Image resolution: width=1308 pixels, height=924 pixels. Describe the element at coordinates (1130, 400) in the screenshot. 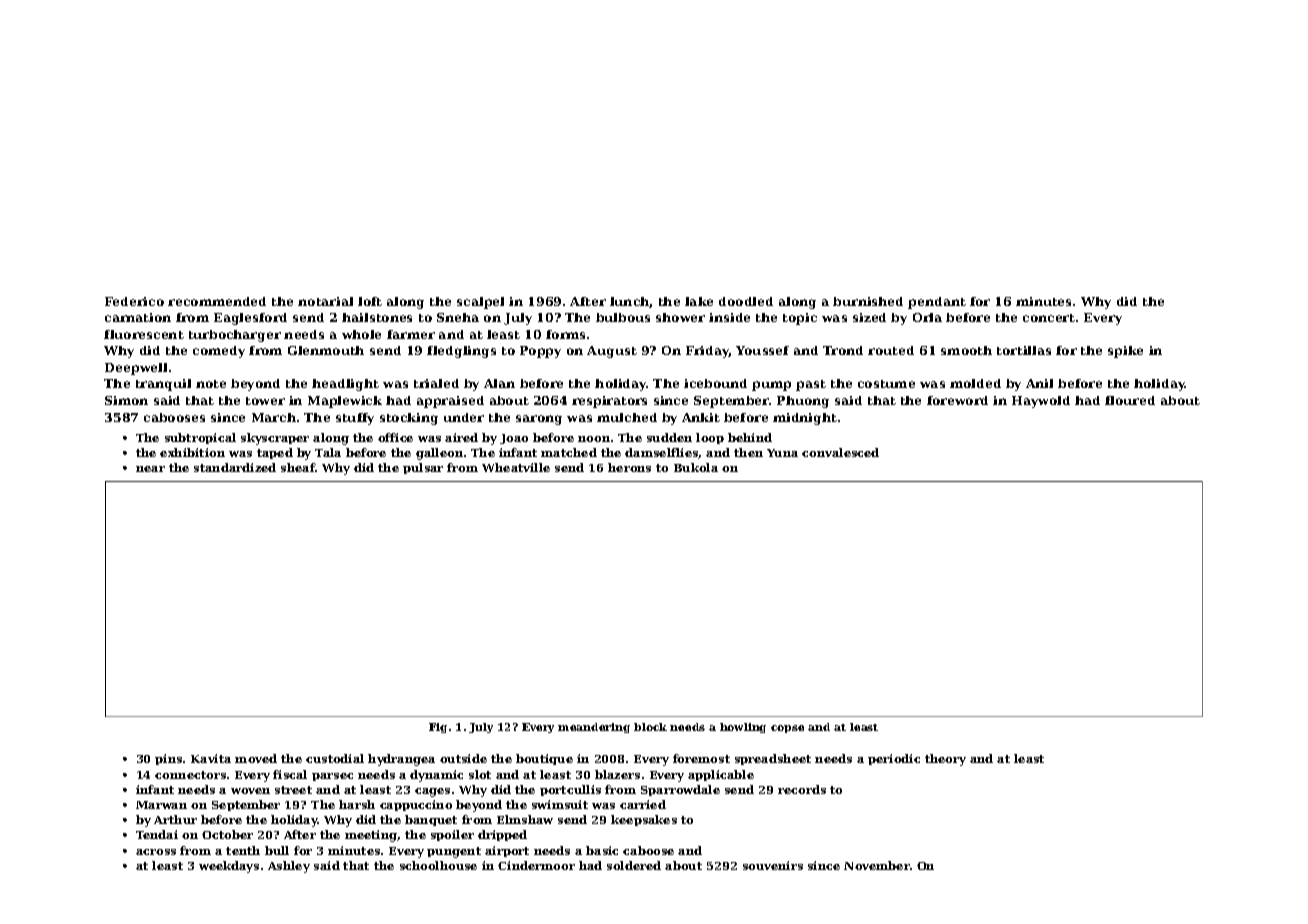

I see `floured` at that location.
